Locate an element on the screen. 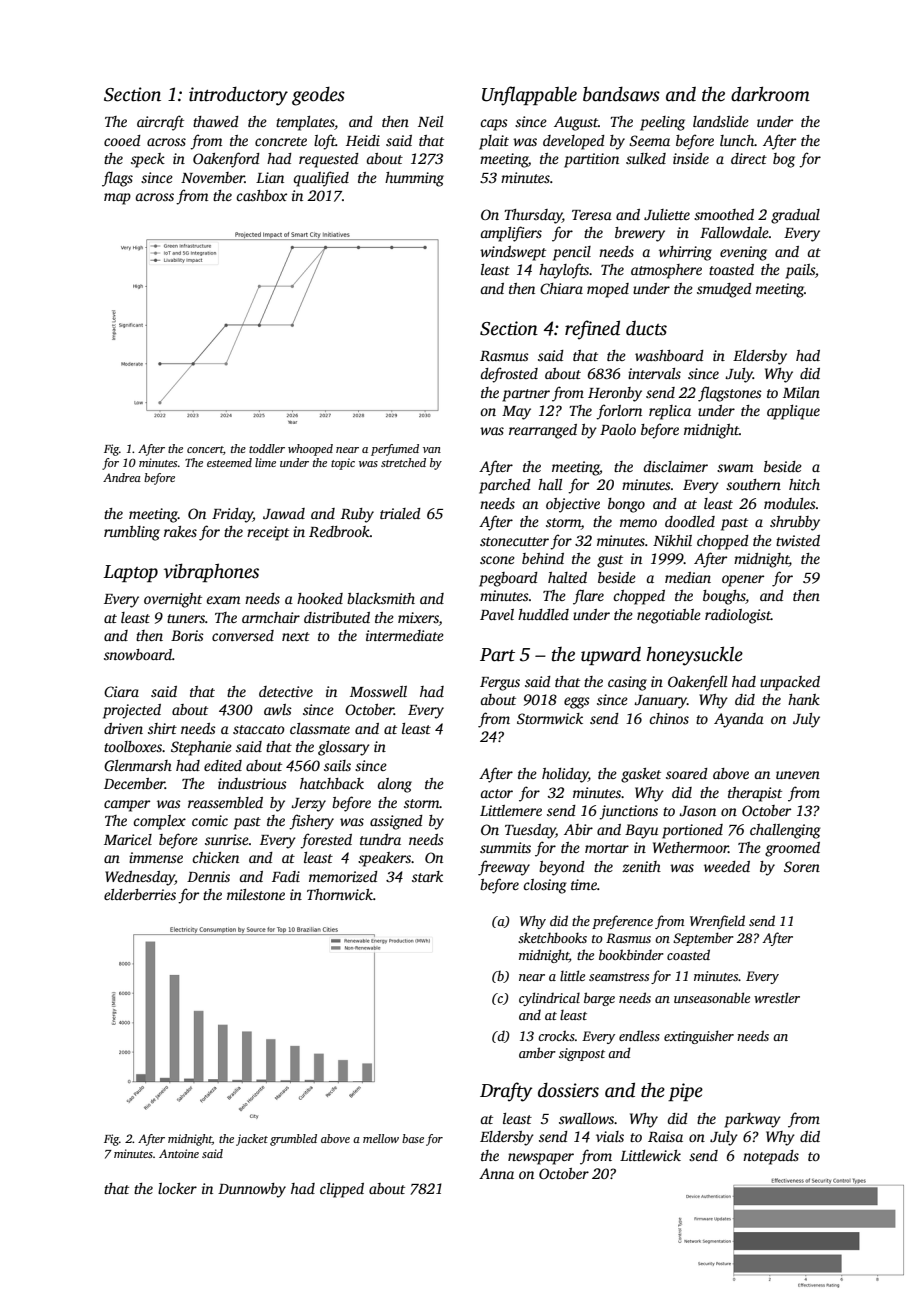 This screenshot has width=924, height=1308. cashbox is located at coordinates (261, 195).
